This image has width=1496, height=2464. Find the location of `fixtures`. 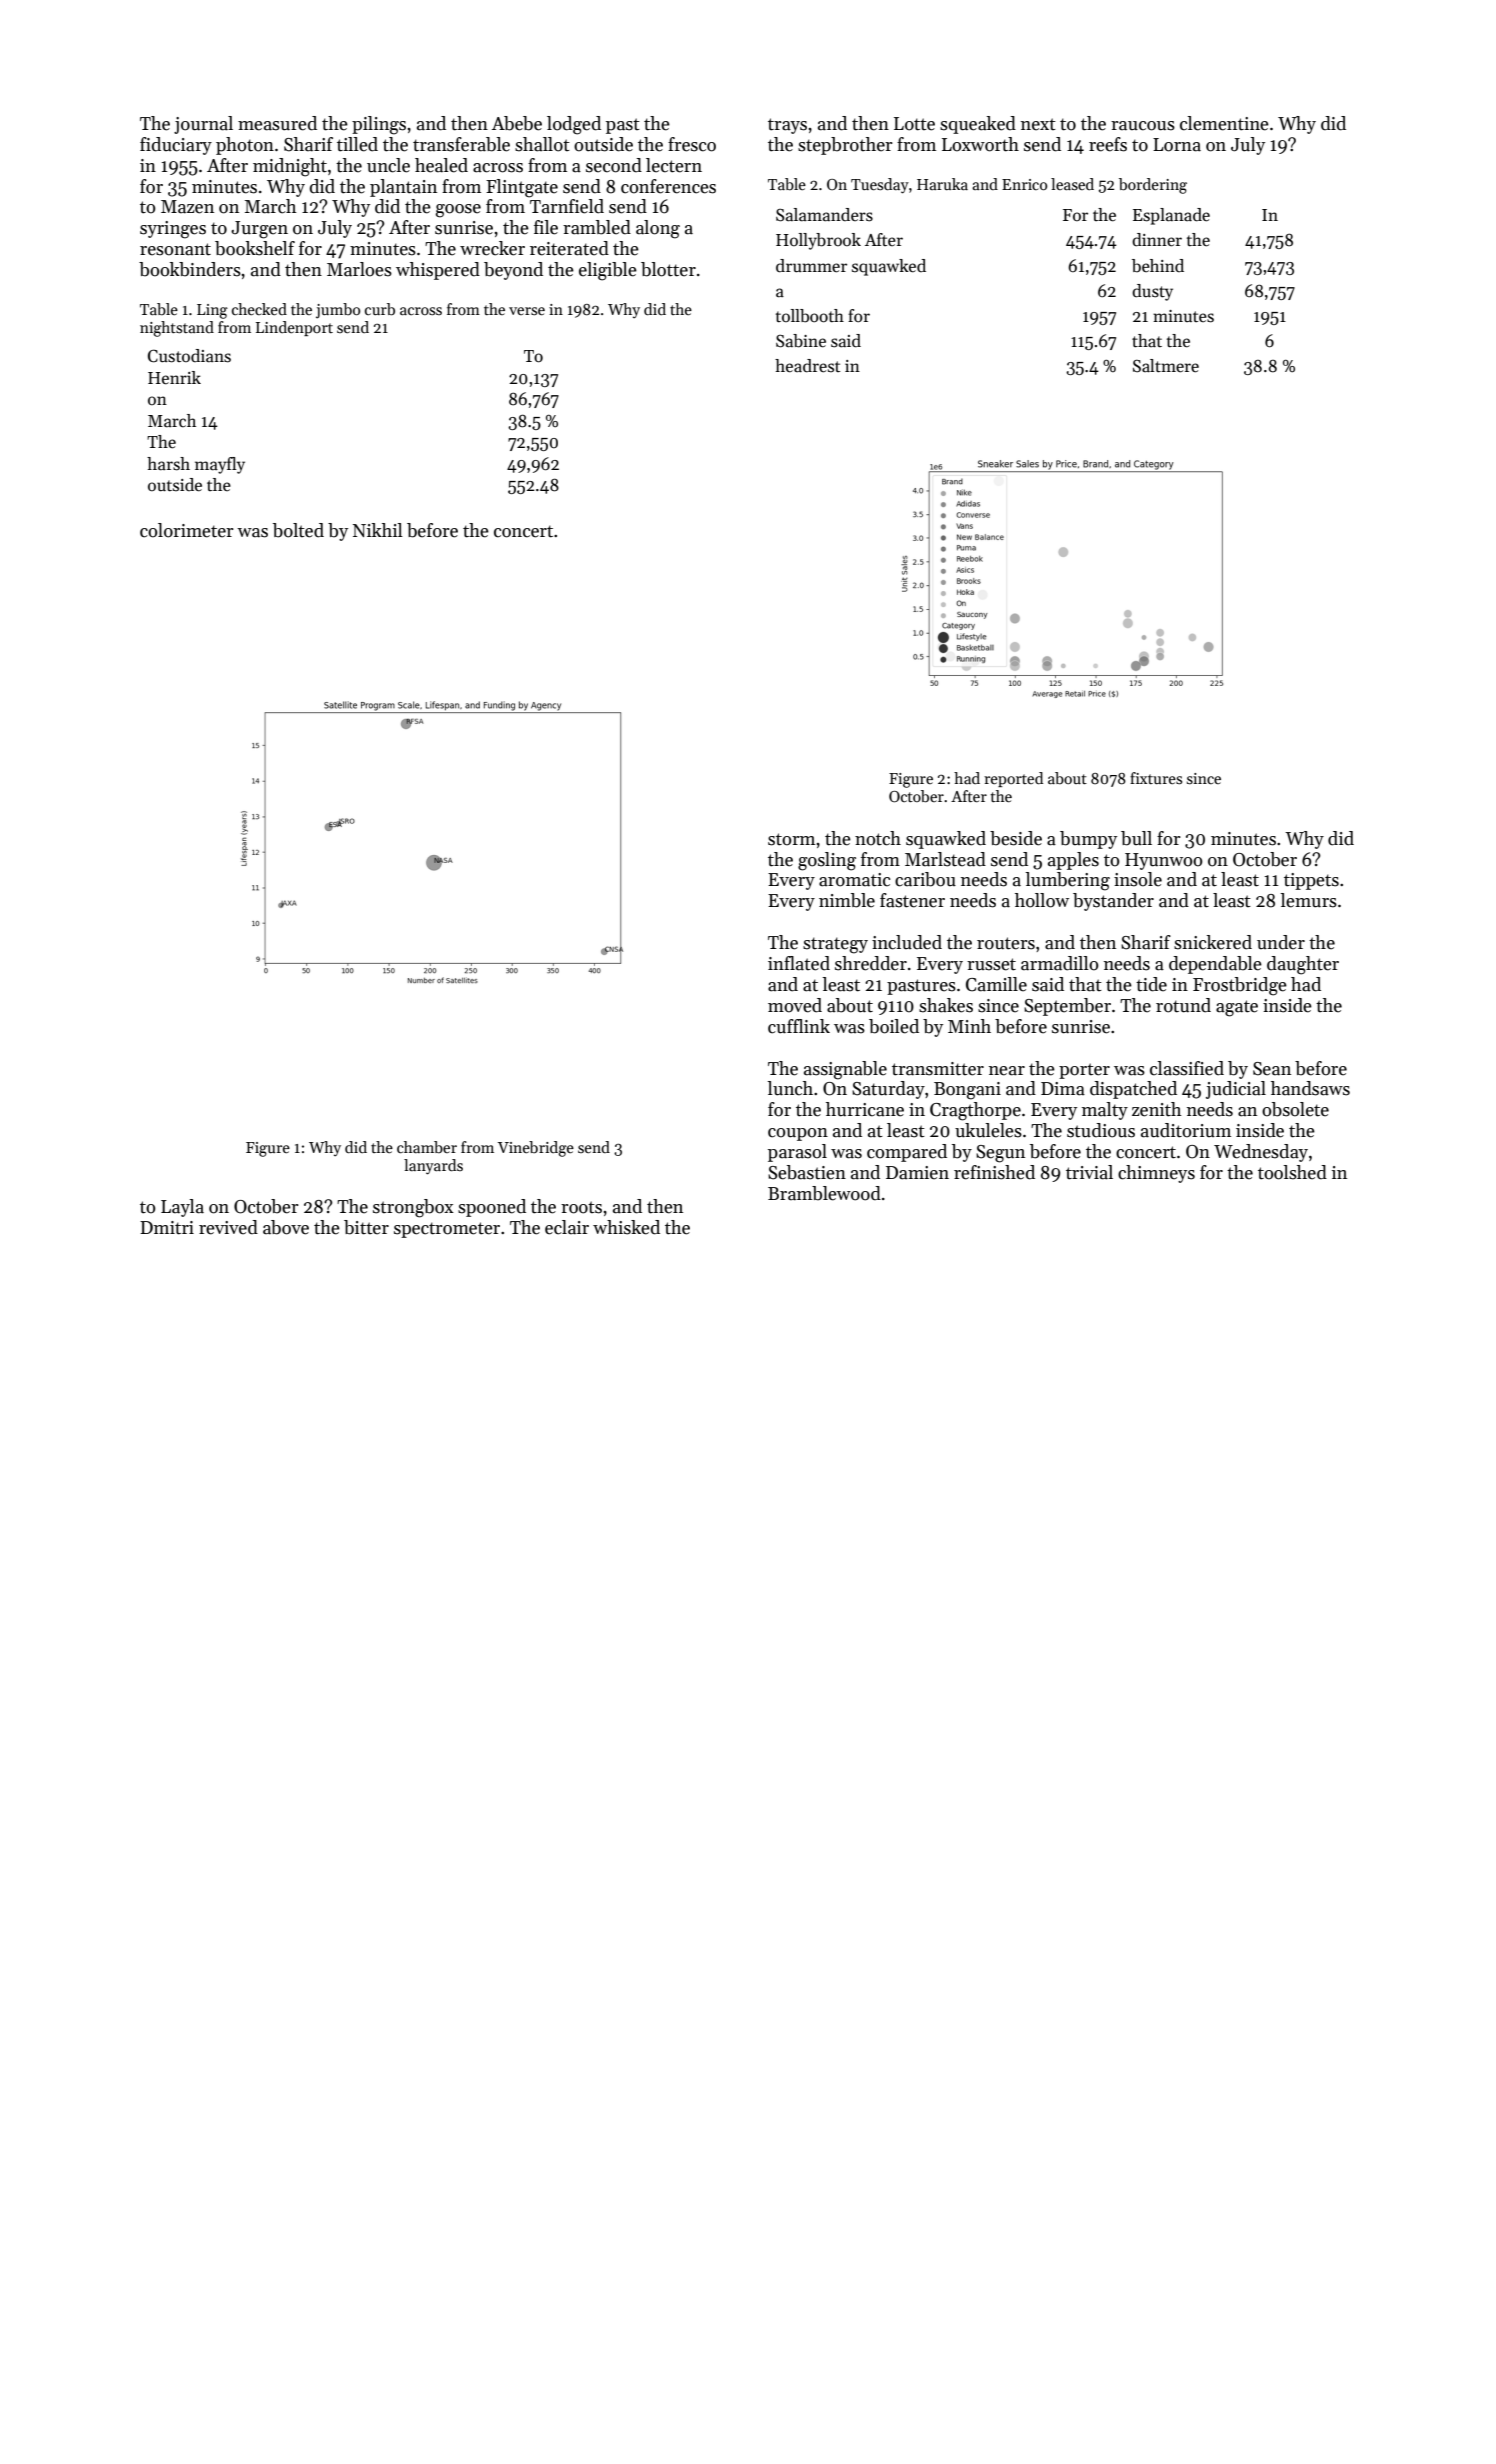

fixtures is located at coordinates (1156, 778).
